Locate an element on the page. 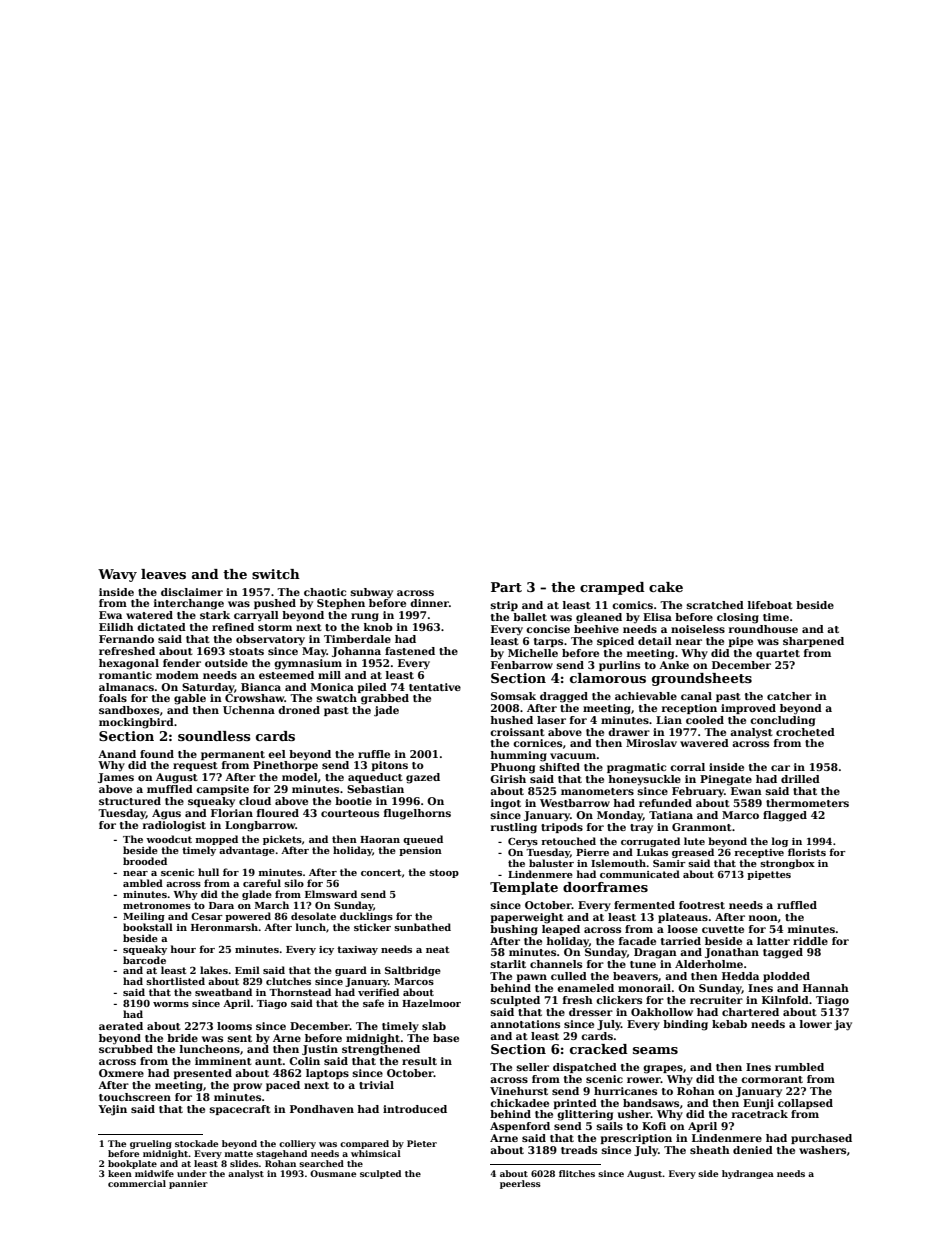 The width and height of the document is (952, 1233). Pieter is located at coordinates (422, 1143).
